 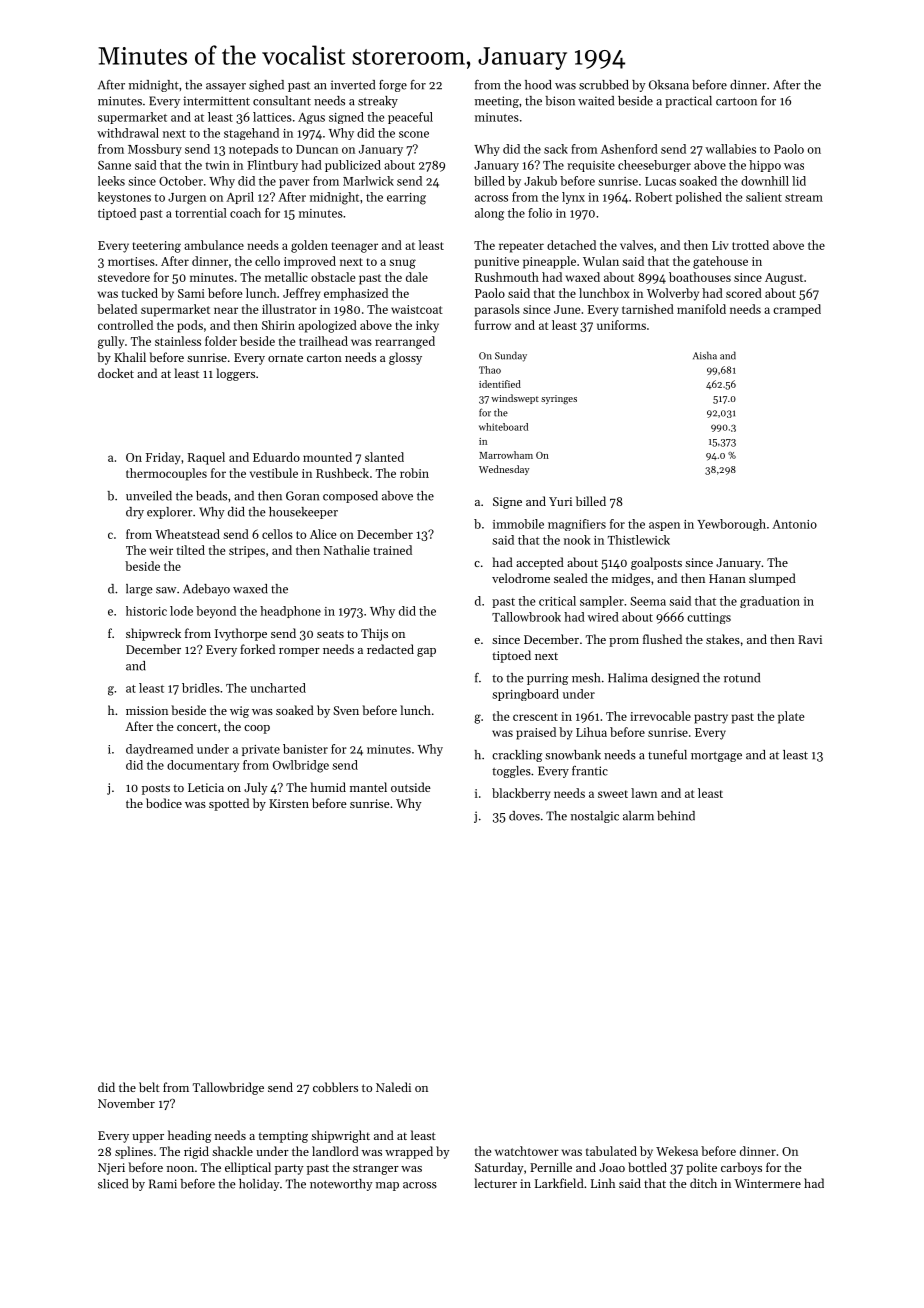 What do you see at coordinates (669, 85) in the screenshot?
I see `Oksana` at bounding box center [669, 85].
